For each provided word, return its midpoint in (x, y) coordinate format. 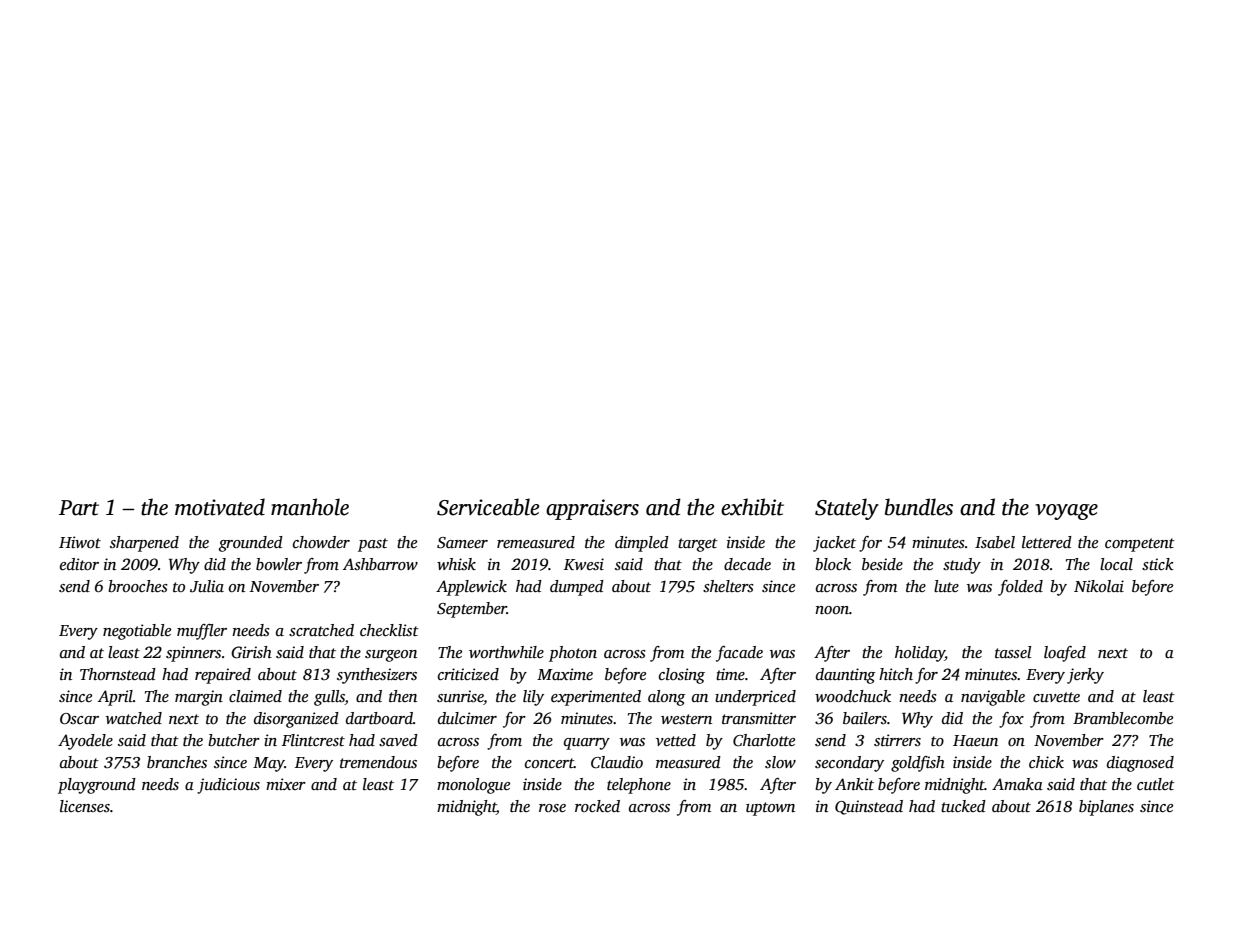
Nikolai (1099, 586)
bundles (919, 507)
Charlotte (764, 740)
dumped (577, 588)
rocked (597, 806)
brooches (138, 586)
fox (1011, 720)
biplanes (1106, 808)
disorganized (296, 720)
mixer (286, 784)
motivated (220, 507)
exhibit (752, 507)
